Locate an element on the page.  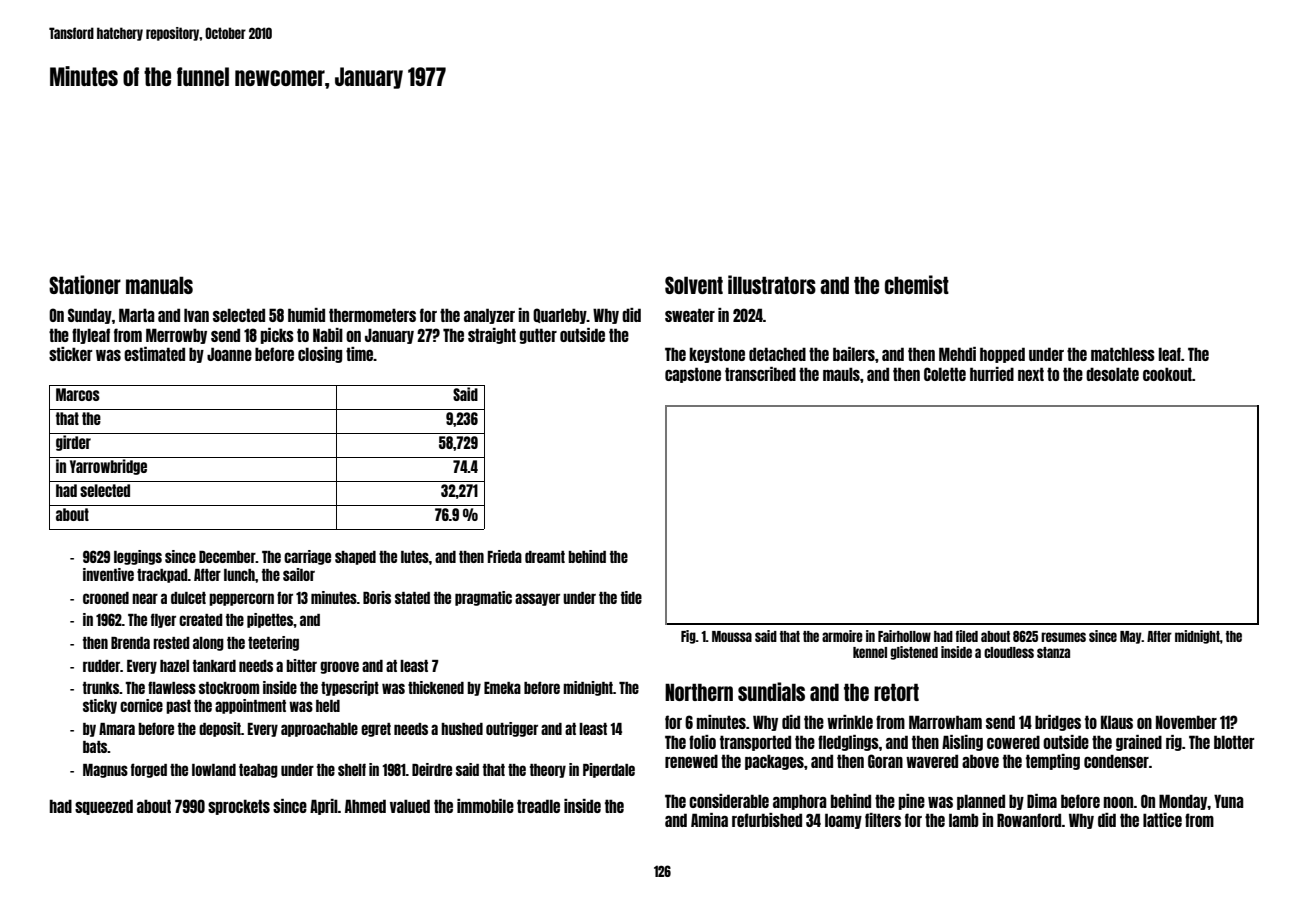
next is located at coordinates (1031, 374).
